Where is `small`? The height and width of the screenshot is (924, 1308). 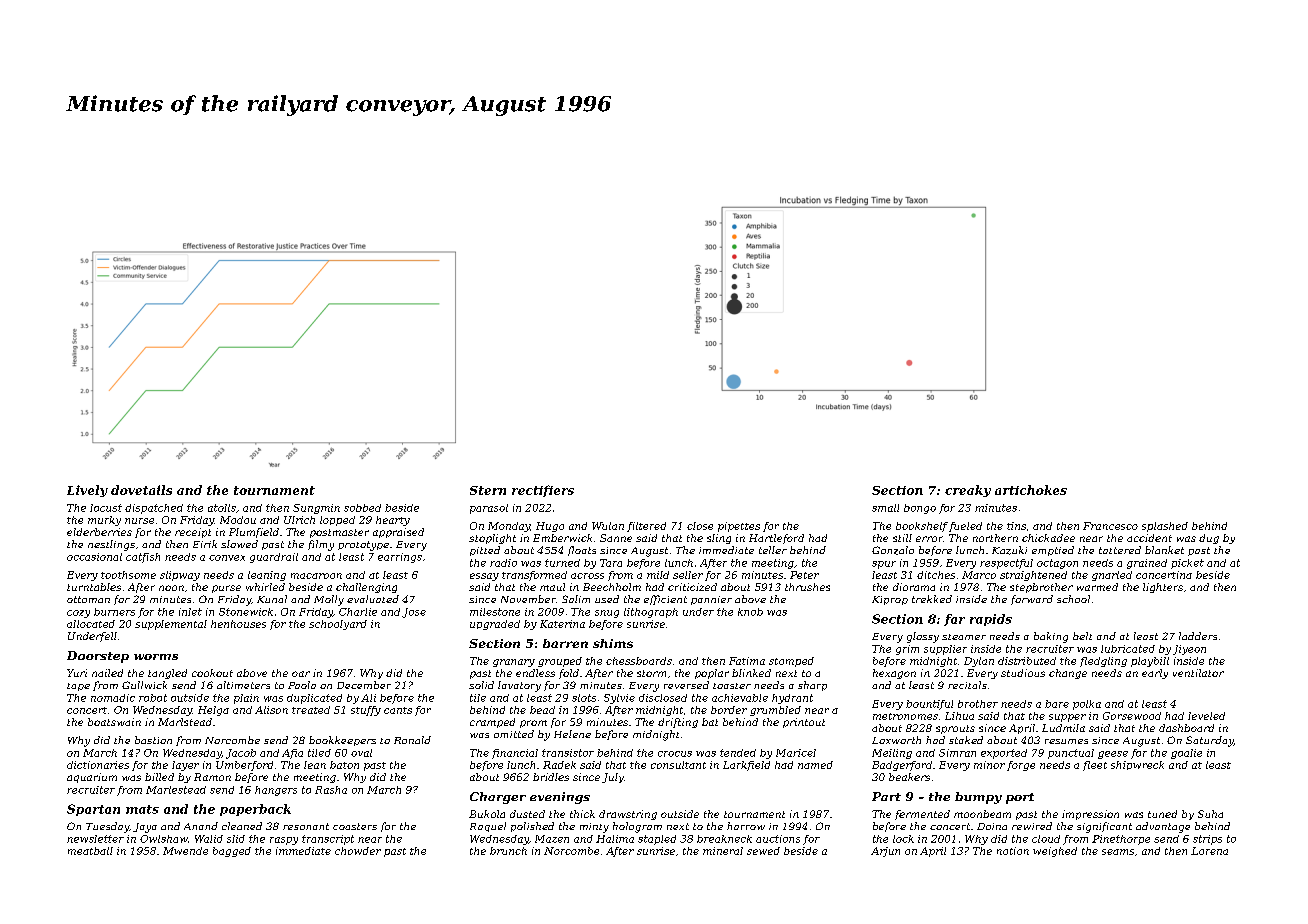
small is located at coordinates (885, 508).
